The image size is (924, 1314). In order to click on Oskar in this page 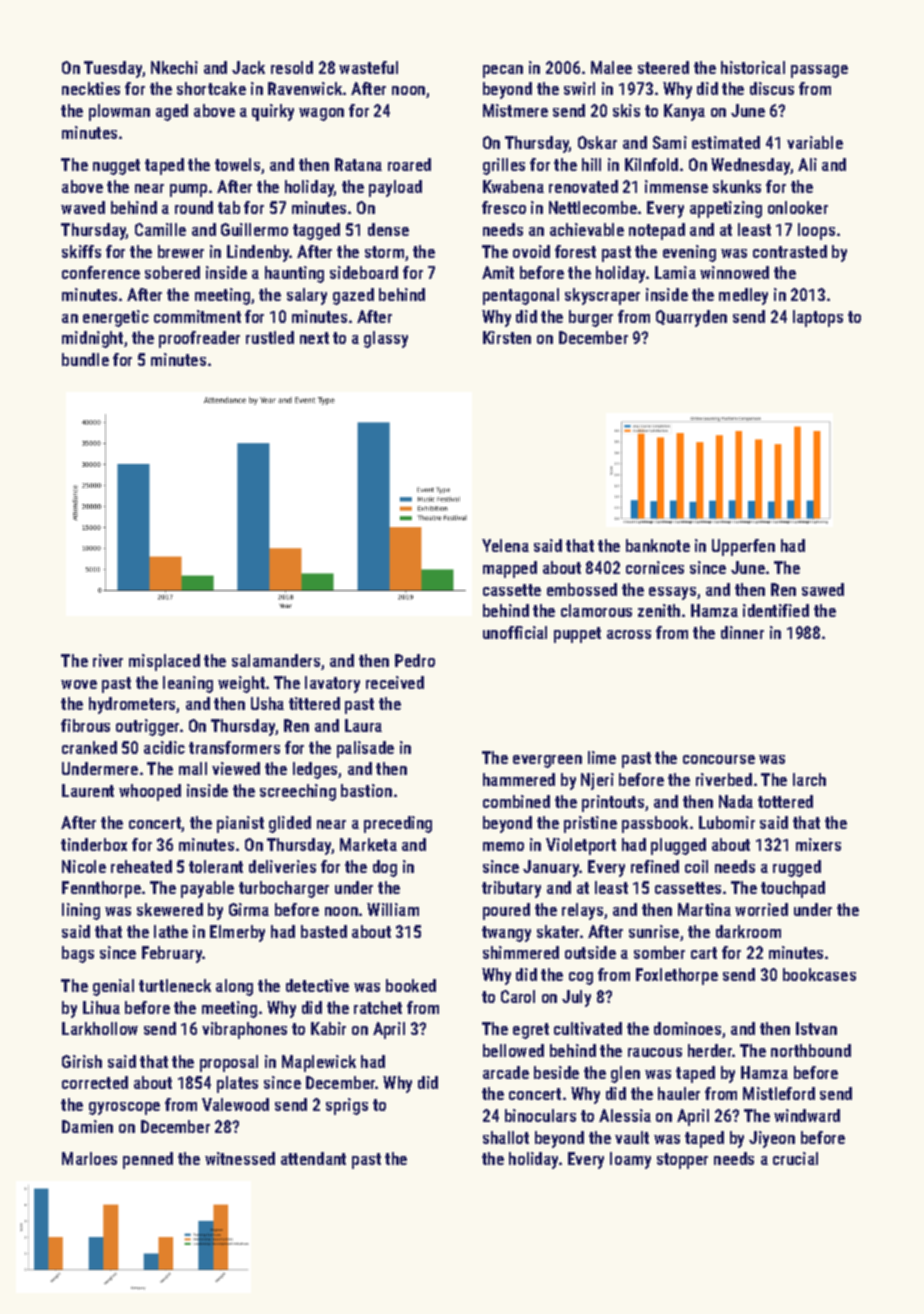, I will do `click(597, 142)`.
